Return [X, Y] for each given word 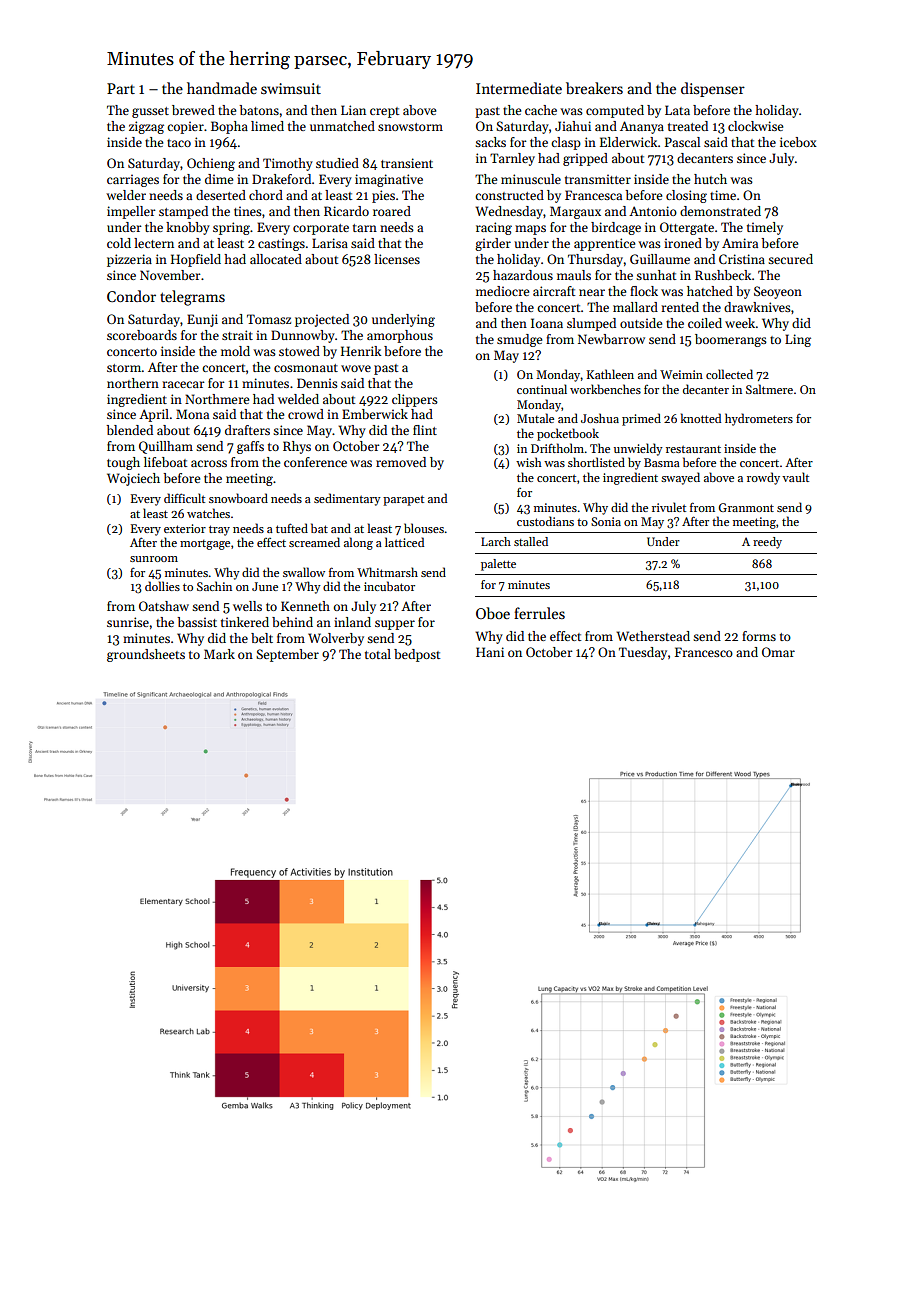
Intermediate [519, 88]
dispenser [713, 89]
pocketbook [568, 434]
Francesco [704, 652]
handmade [222, 88]
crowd [306, 414]
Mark [219, 654]
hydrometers [759, 419]
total [378, 654]
